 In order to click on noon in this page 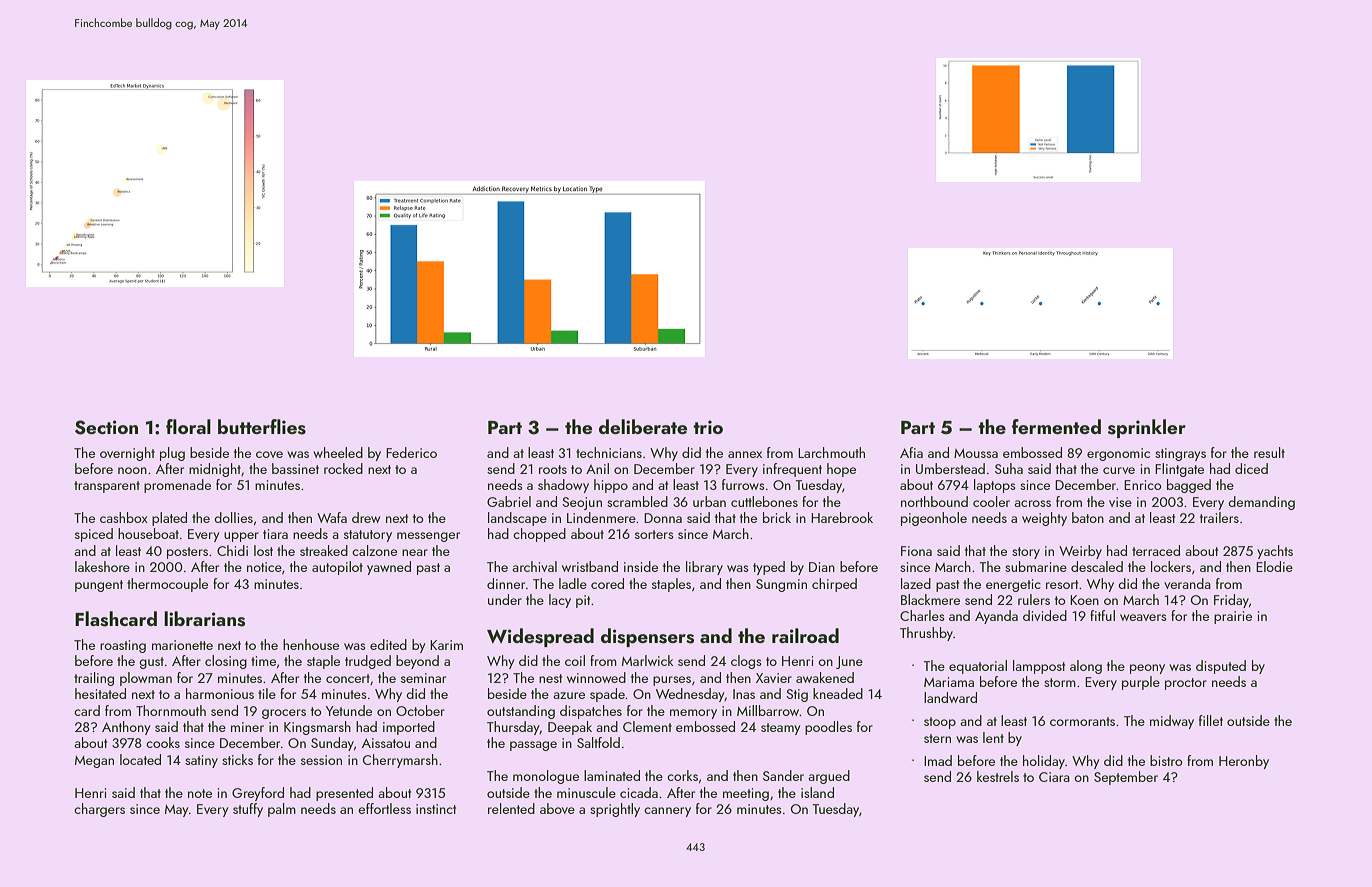, I will do `click(132, 470)`.
